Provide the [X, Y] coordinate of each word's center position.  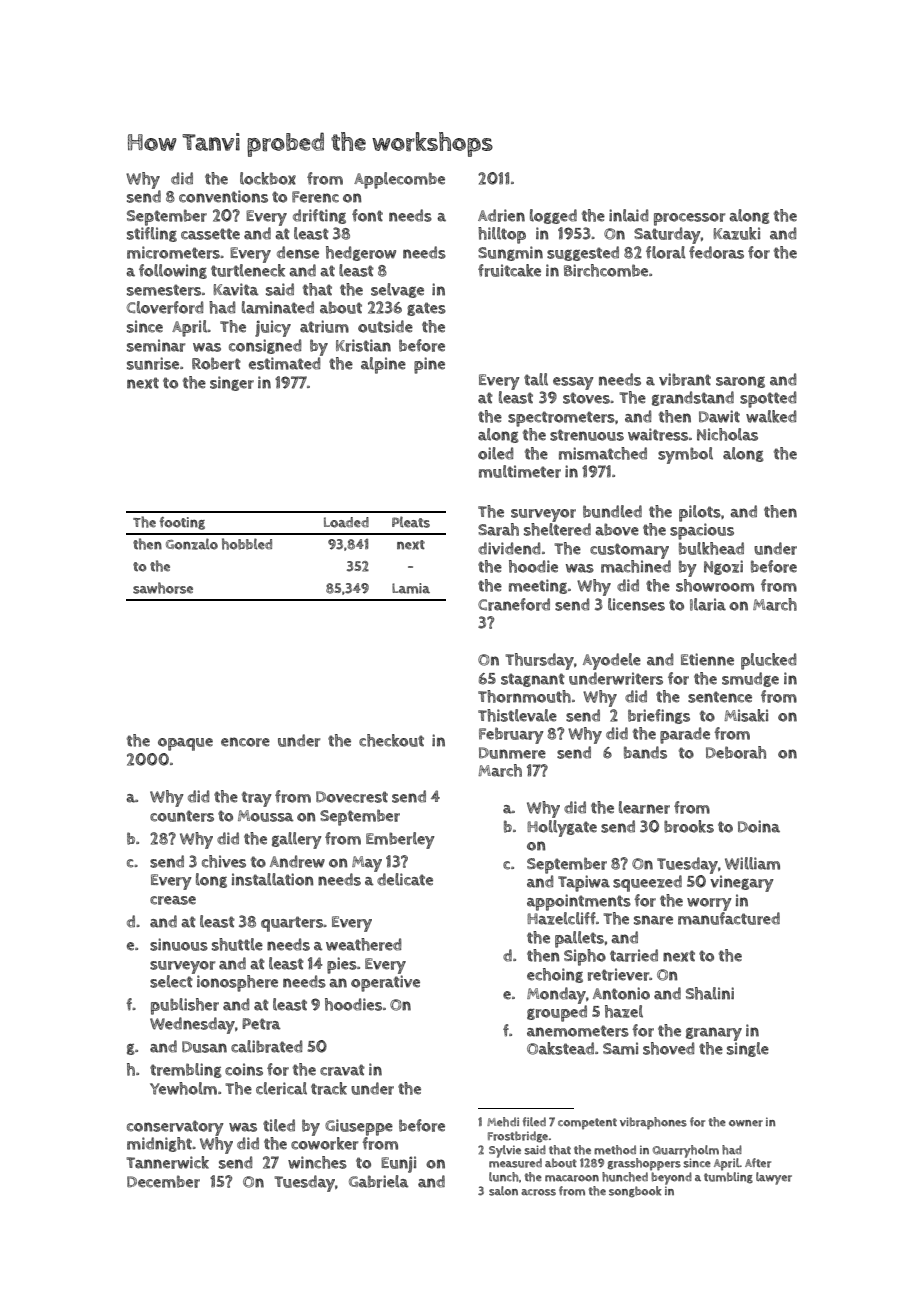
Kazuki [737, 233]
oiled [496, 453]
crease [173, 900]
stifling [152, 234]
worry [709, 904]
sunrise [153, 363]
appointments [579, 902]
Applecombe [399, 180]
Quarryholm [686, 1151]
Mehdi [503, 1122]
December [163, 1181]
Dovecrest [352, 797]
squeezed [647, 883]
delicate [405, 879]
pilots [700, 513]
